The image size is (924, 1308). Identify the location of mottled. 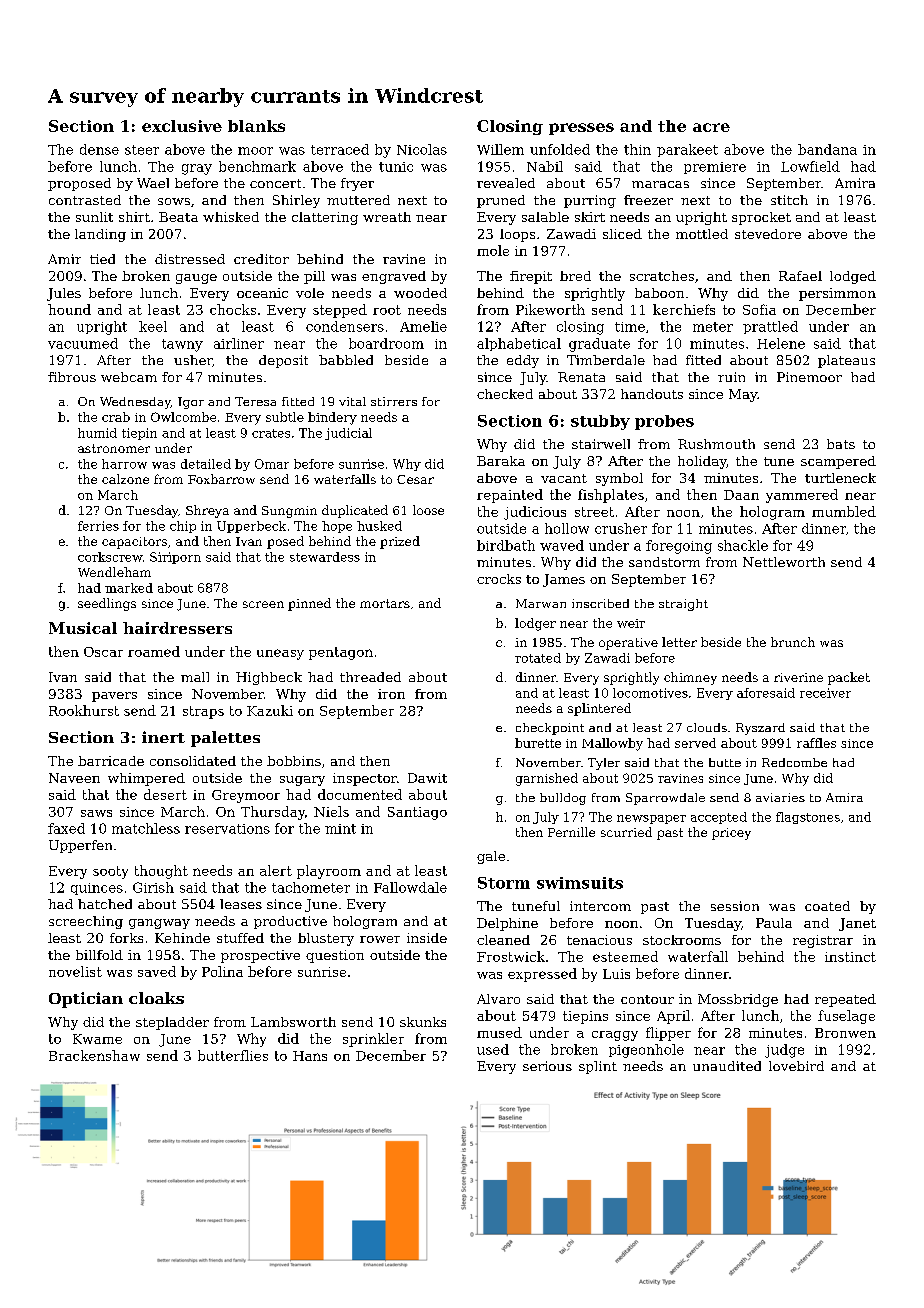
(702, 234).
